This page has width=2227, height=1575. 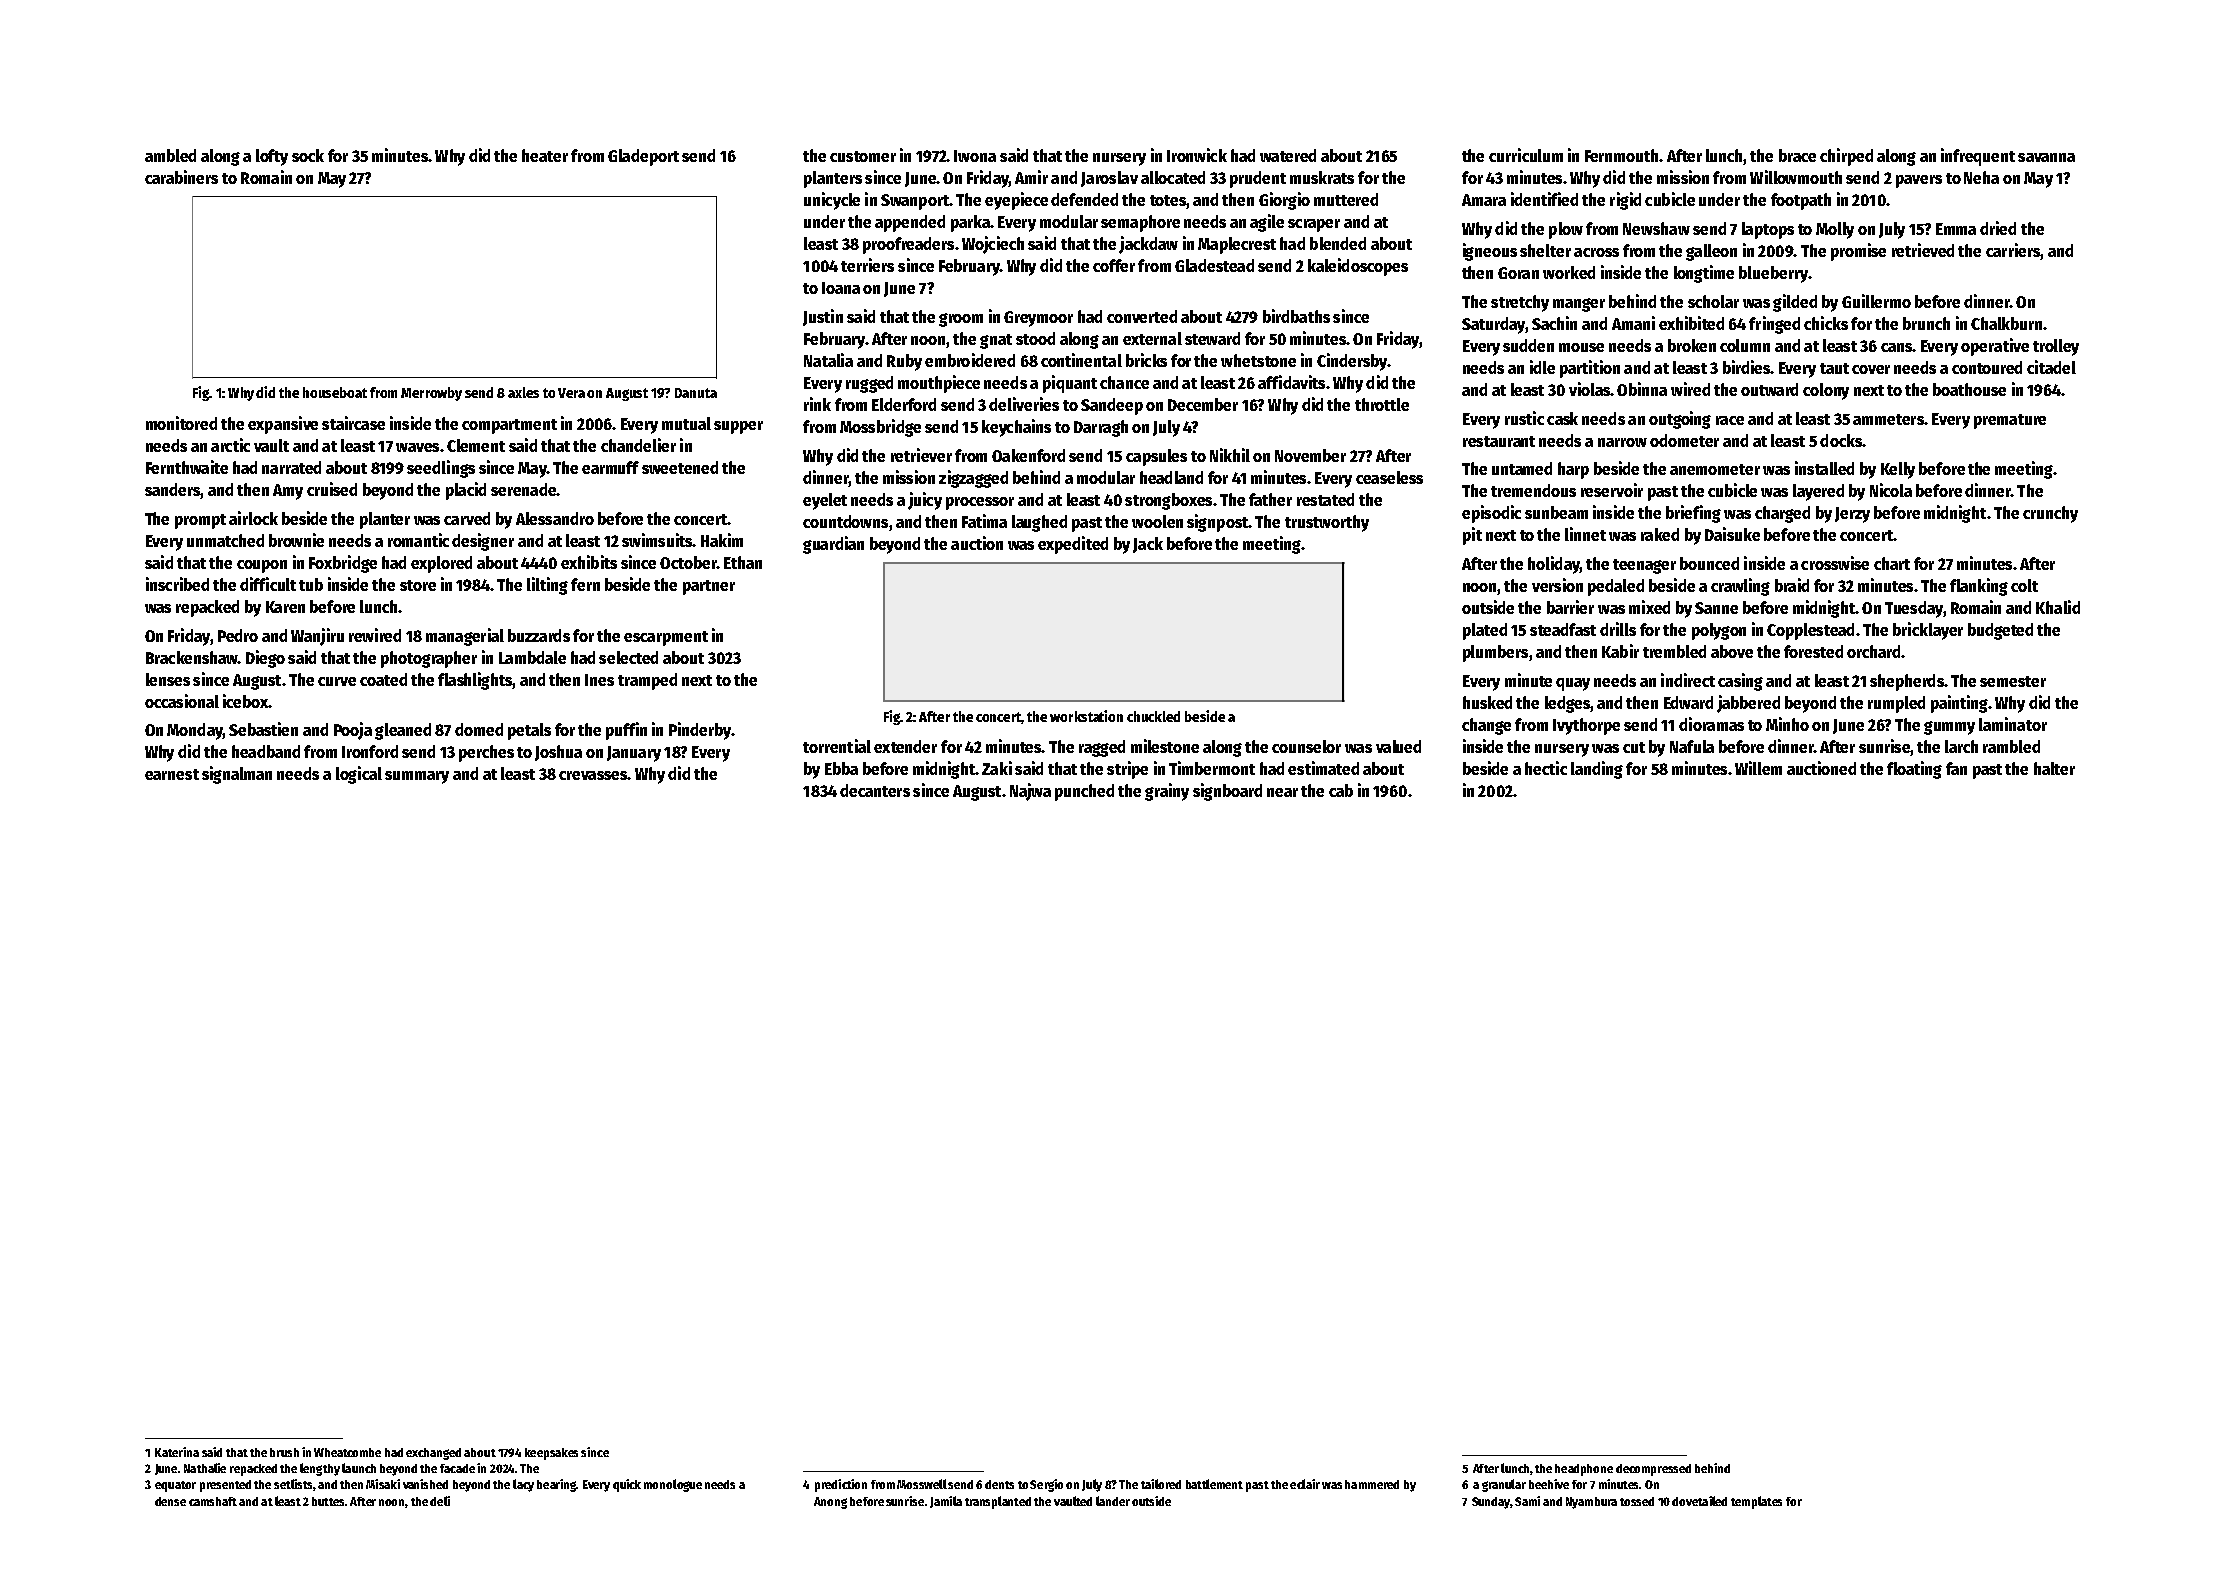 I want to click on sock, so click(x=308, y=155).
